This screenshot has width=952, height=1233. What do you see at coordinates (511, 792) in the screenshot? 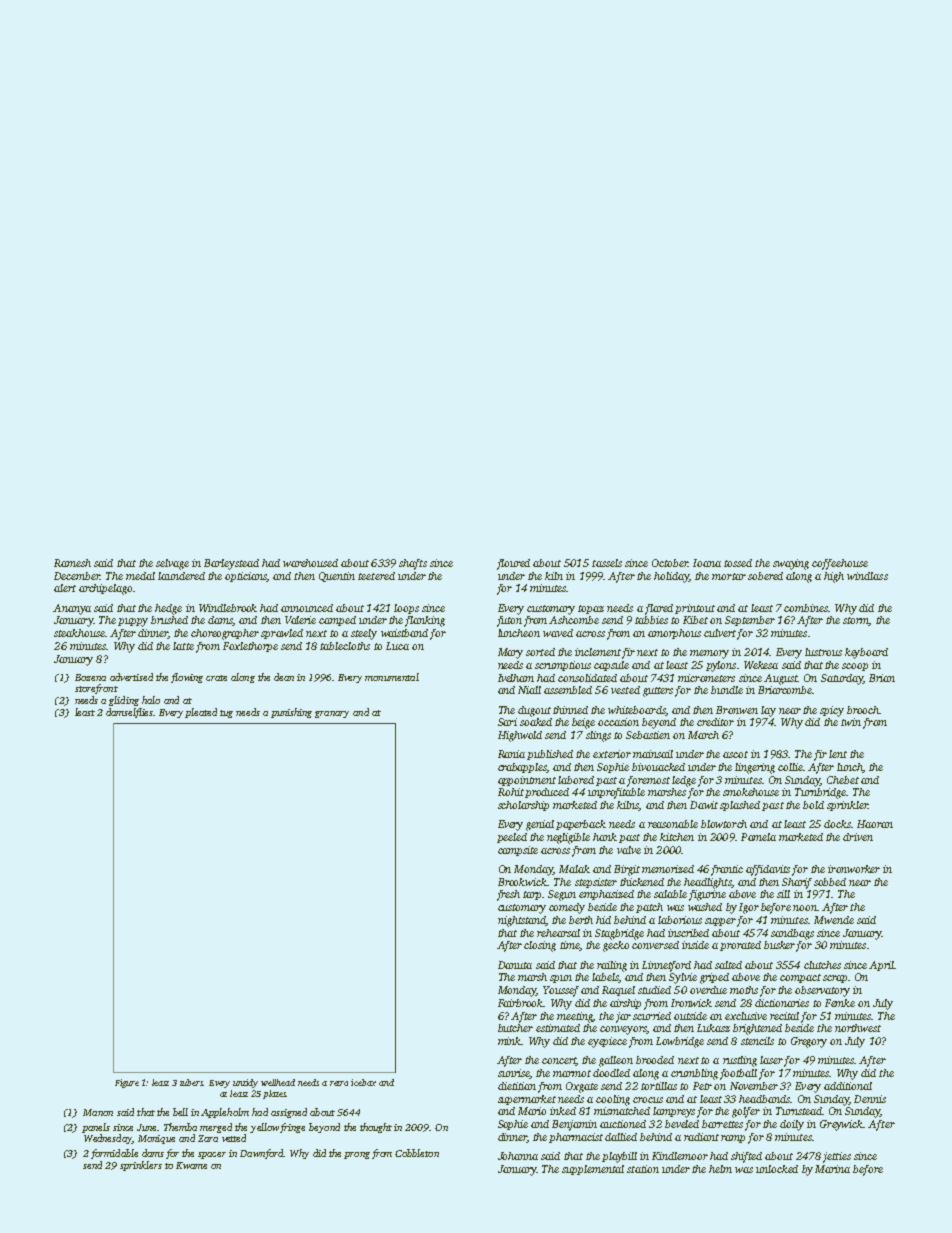
I see `Rohit` at bounding box center [511, 792].
